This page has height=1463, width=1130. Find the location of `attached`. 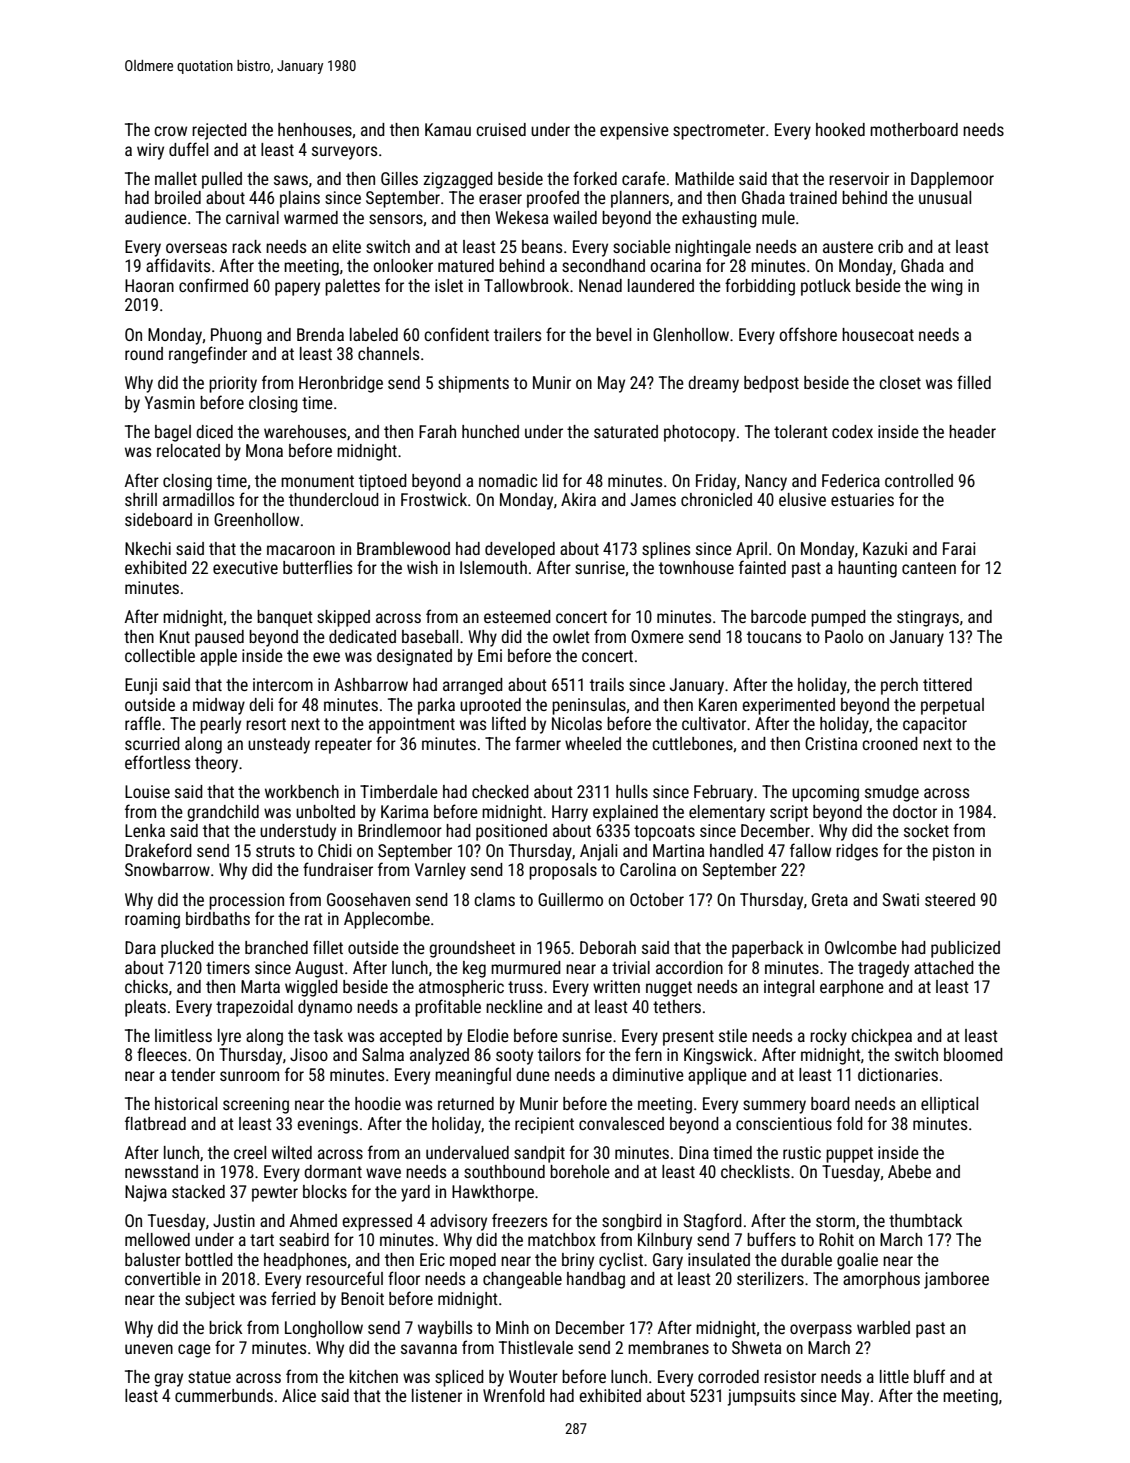

attached is located at coordinates (944, 967).
